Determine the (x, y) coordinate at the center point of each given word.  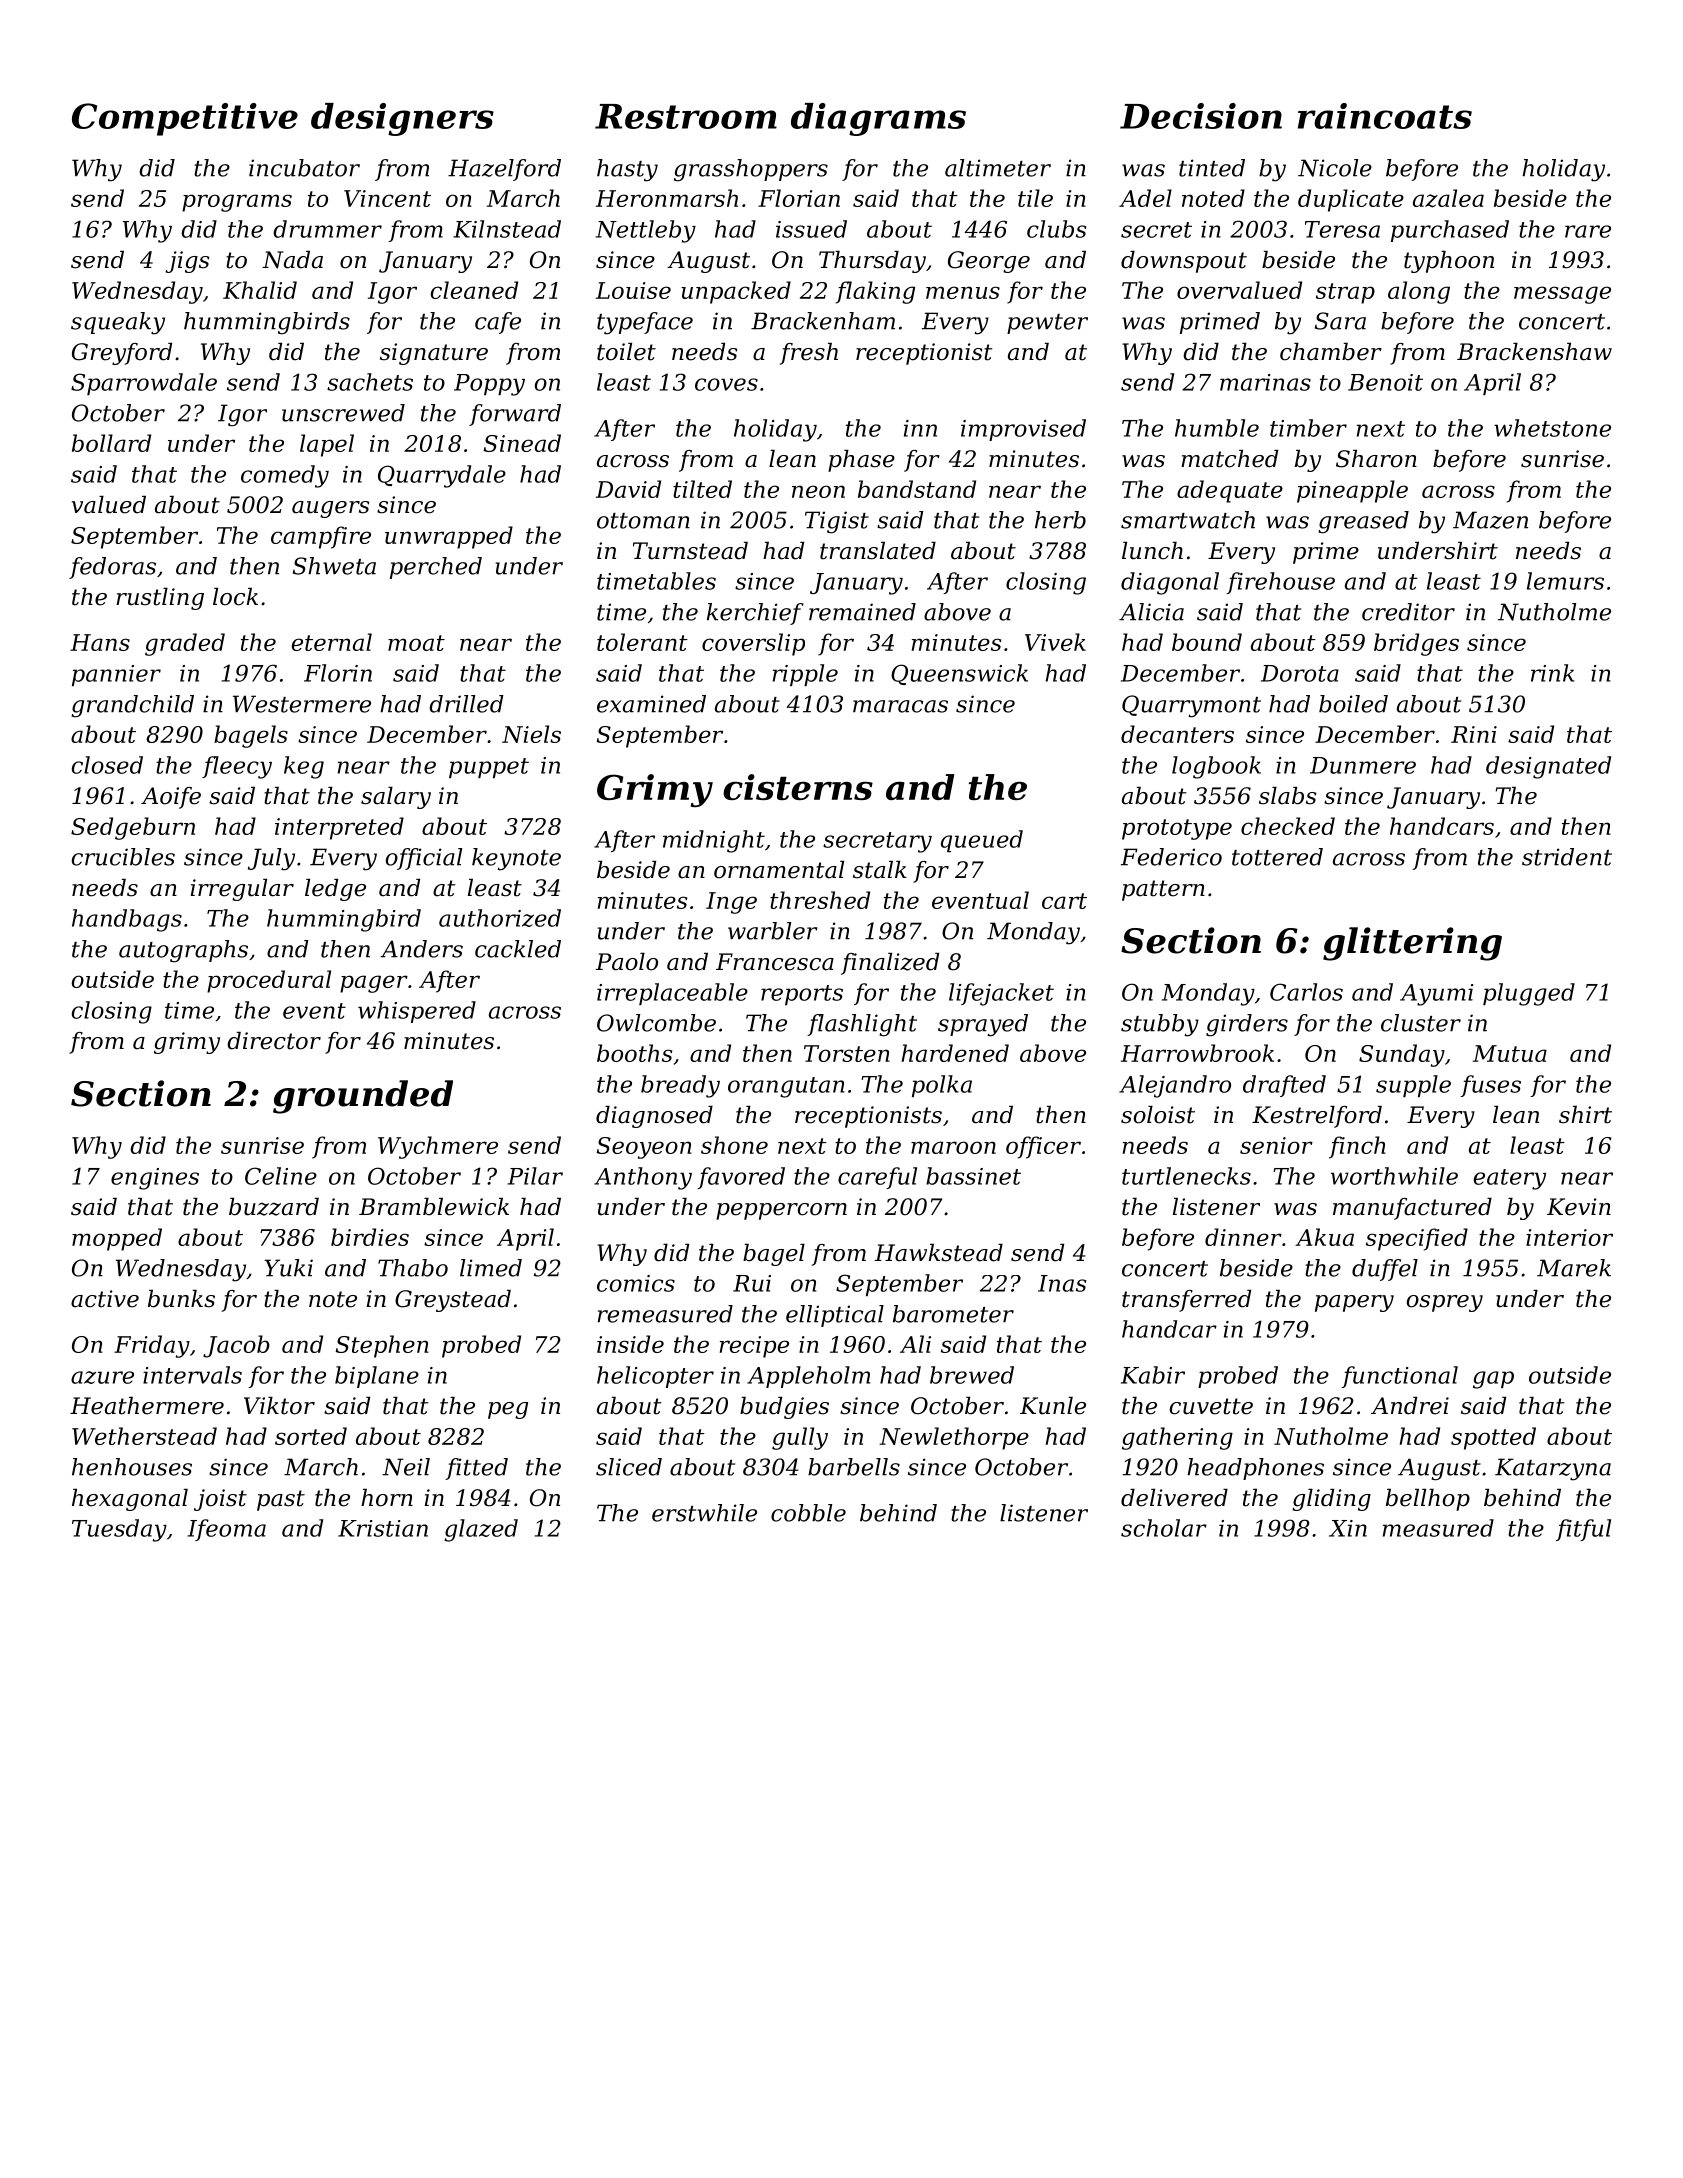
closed (107, 765)
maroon (953, 1147)
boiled (1353, 704)
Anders (421, 949)
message (1562, 295)
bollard (111, 443)
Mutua (1510, 1053)
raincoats (1385, 116)
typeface (645, 323)
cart (1064, 901)
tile (1035, 198)
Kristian (383, 1528)
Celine (281, 1176)
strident (1567, 857)
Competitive (185, 119)
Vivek (1055, 642)
